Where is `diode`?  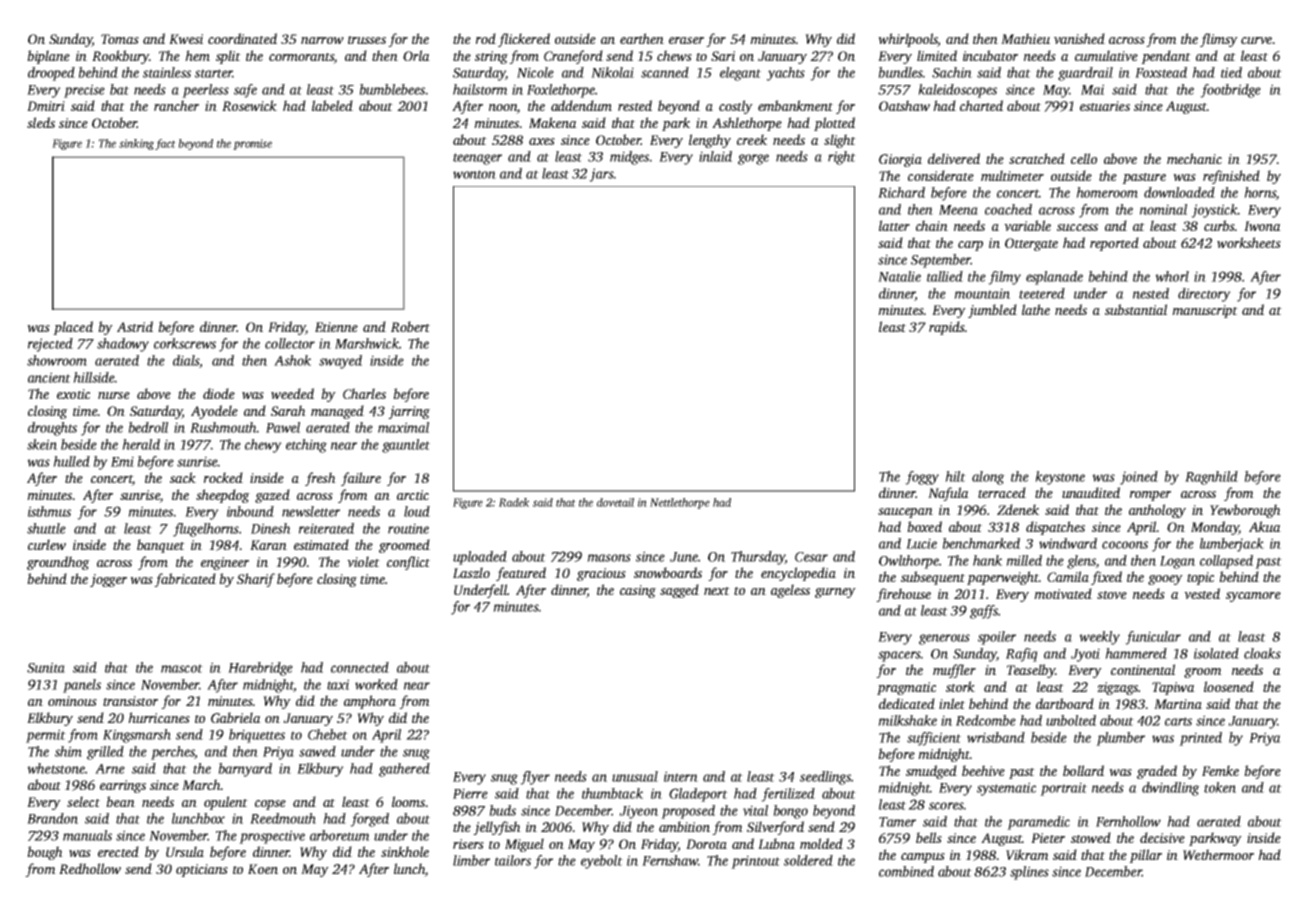
diode is located at coordinates (219, 393).
